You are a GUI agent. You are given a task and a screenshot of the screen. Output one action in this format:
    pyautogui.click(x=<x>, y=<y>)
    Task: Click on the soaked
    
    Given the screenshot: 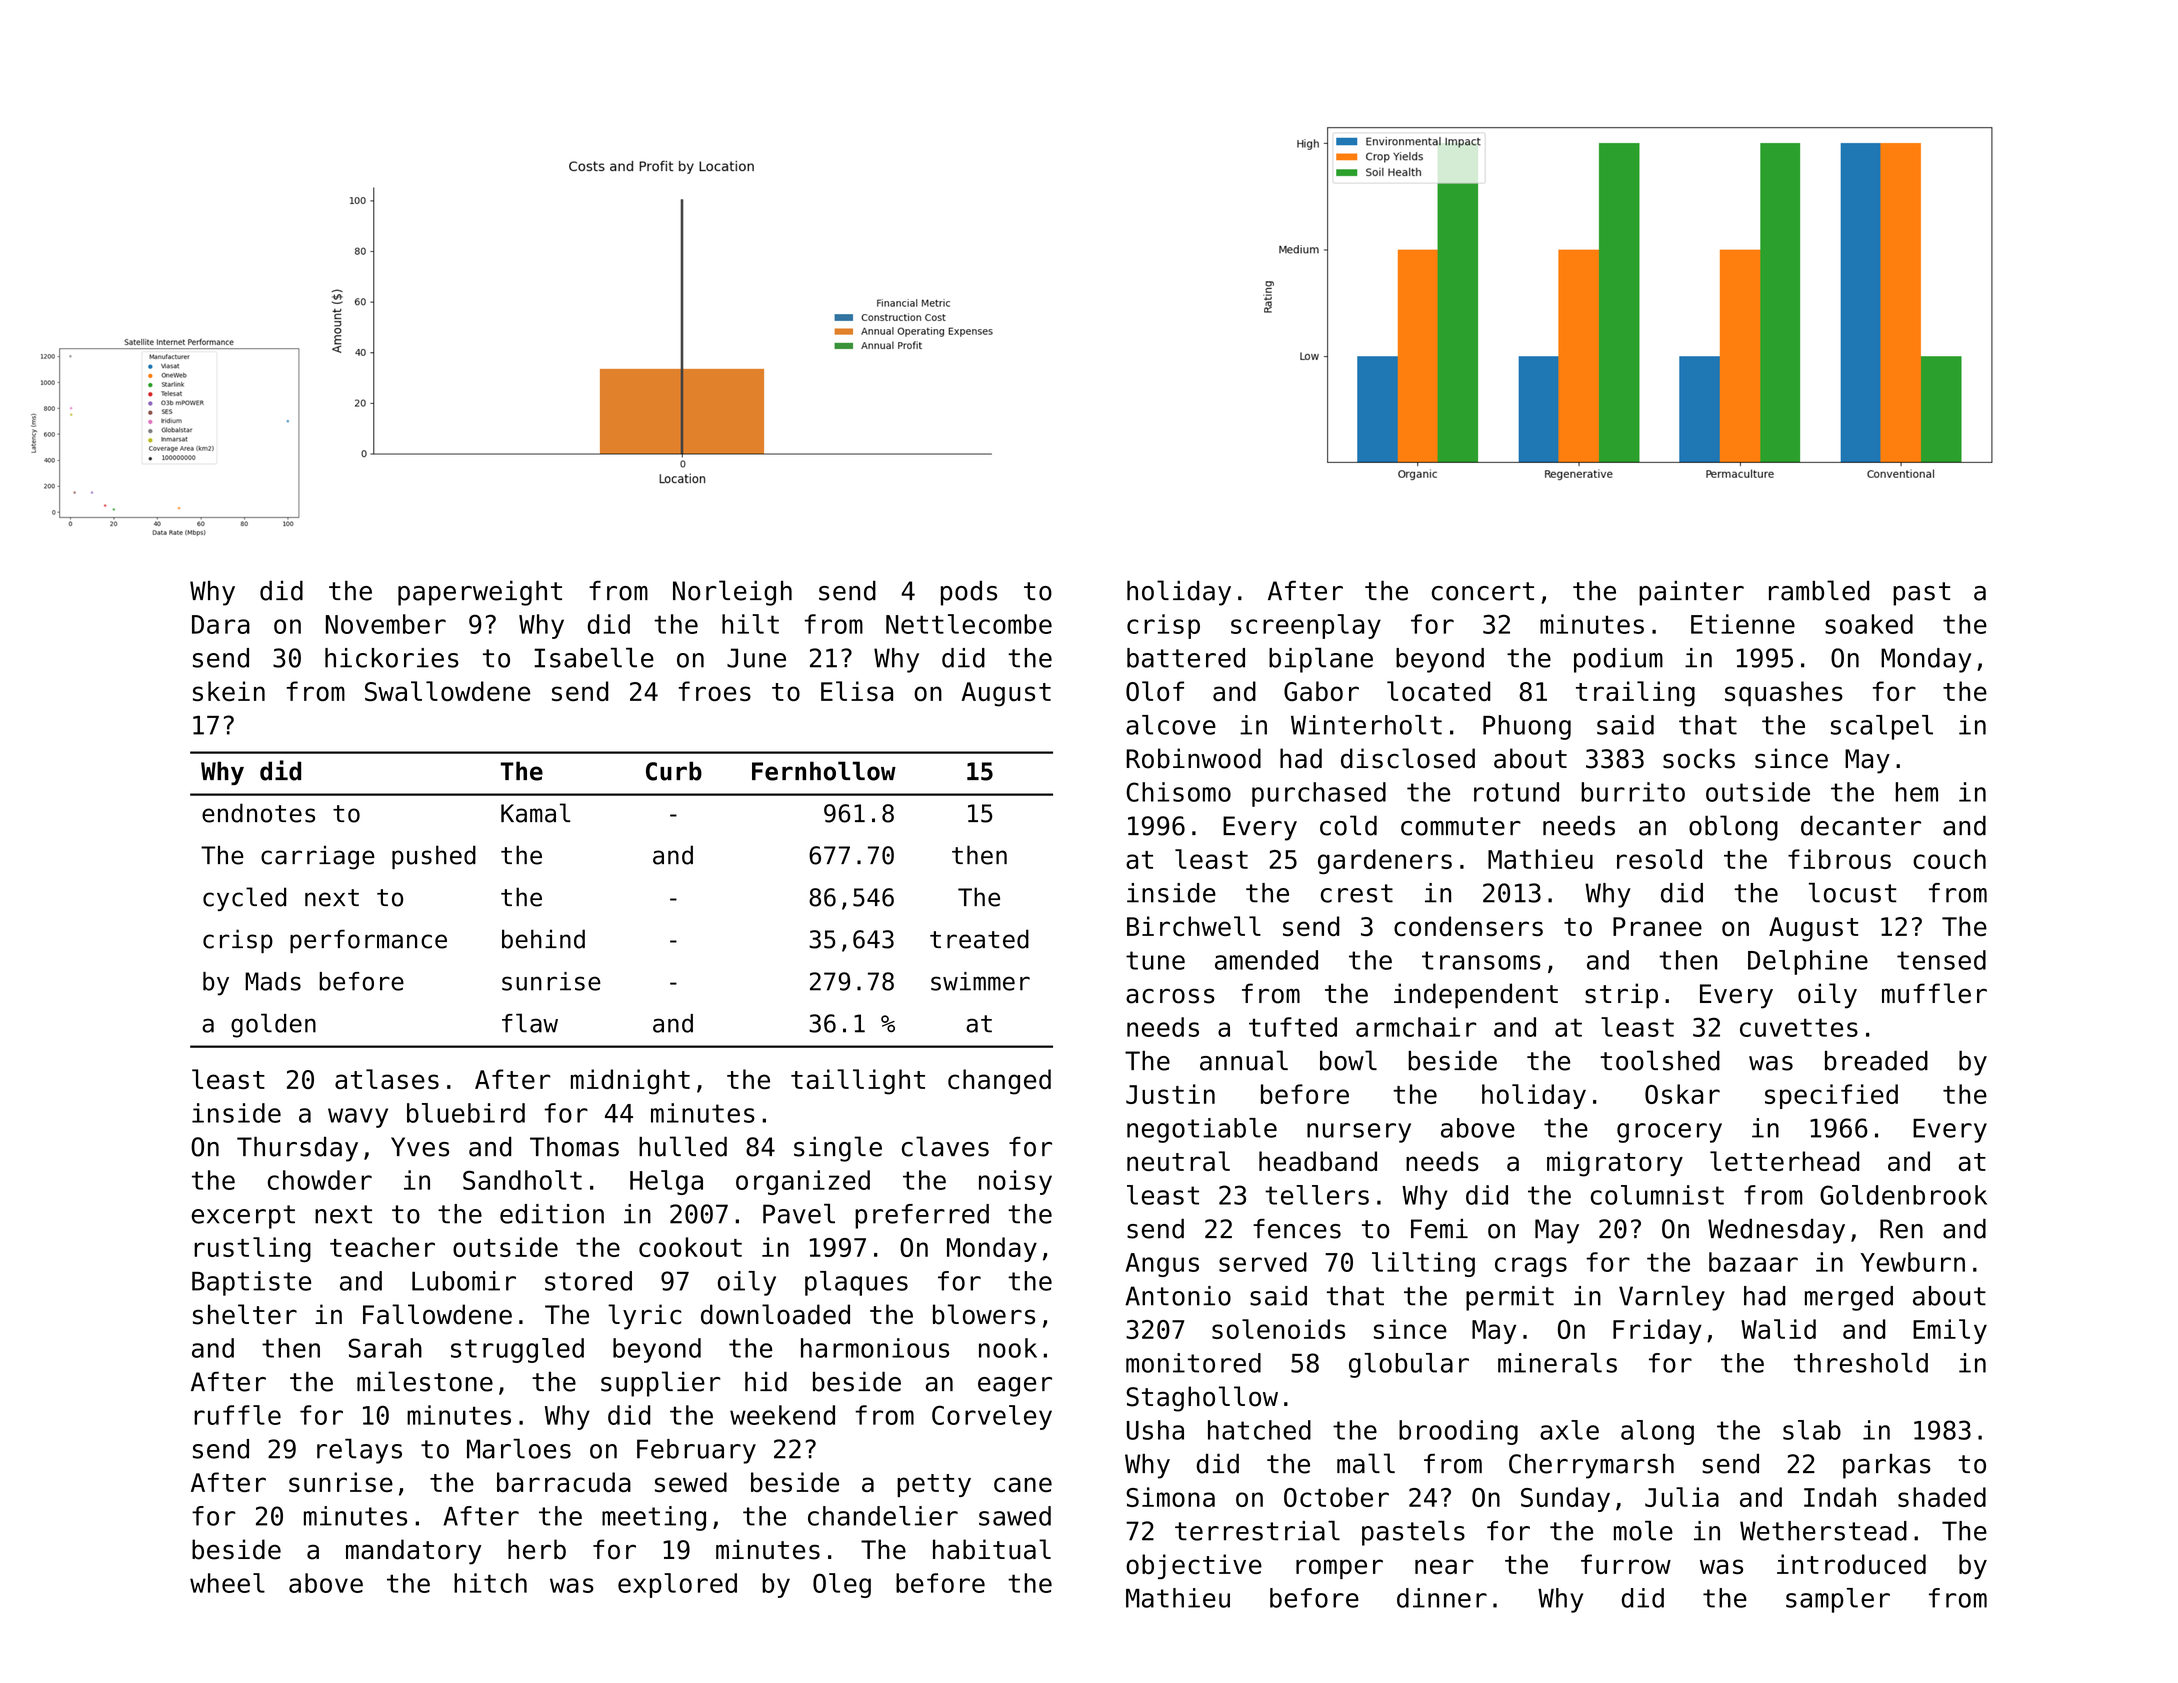 What is the action you would take?
    pyautogui.click(x=1869, y=624)
